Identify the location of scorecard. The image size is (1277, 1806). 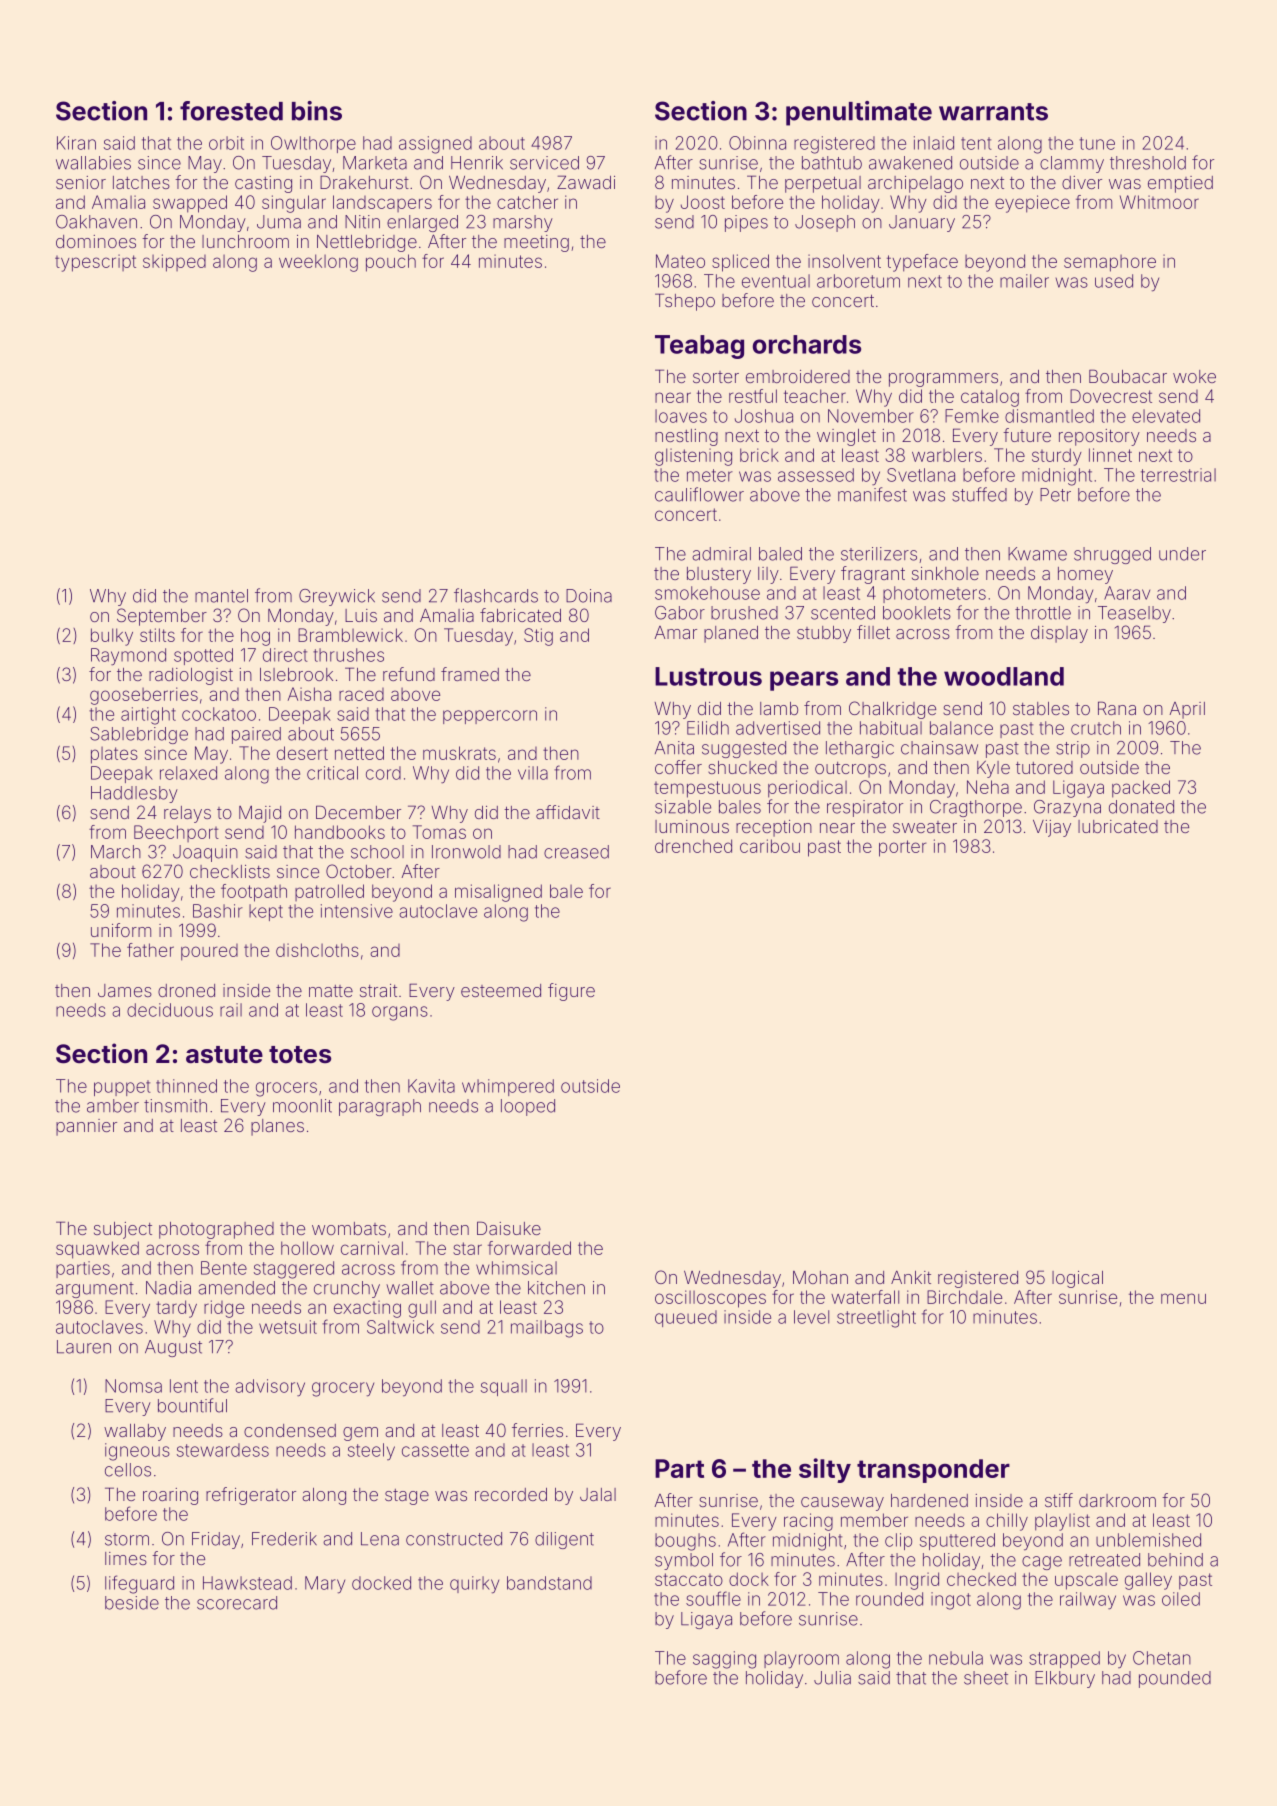
(237, 1603).
